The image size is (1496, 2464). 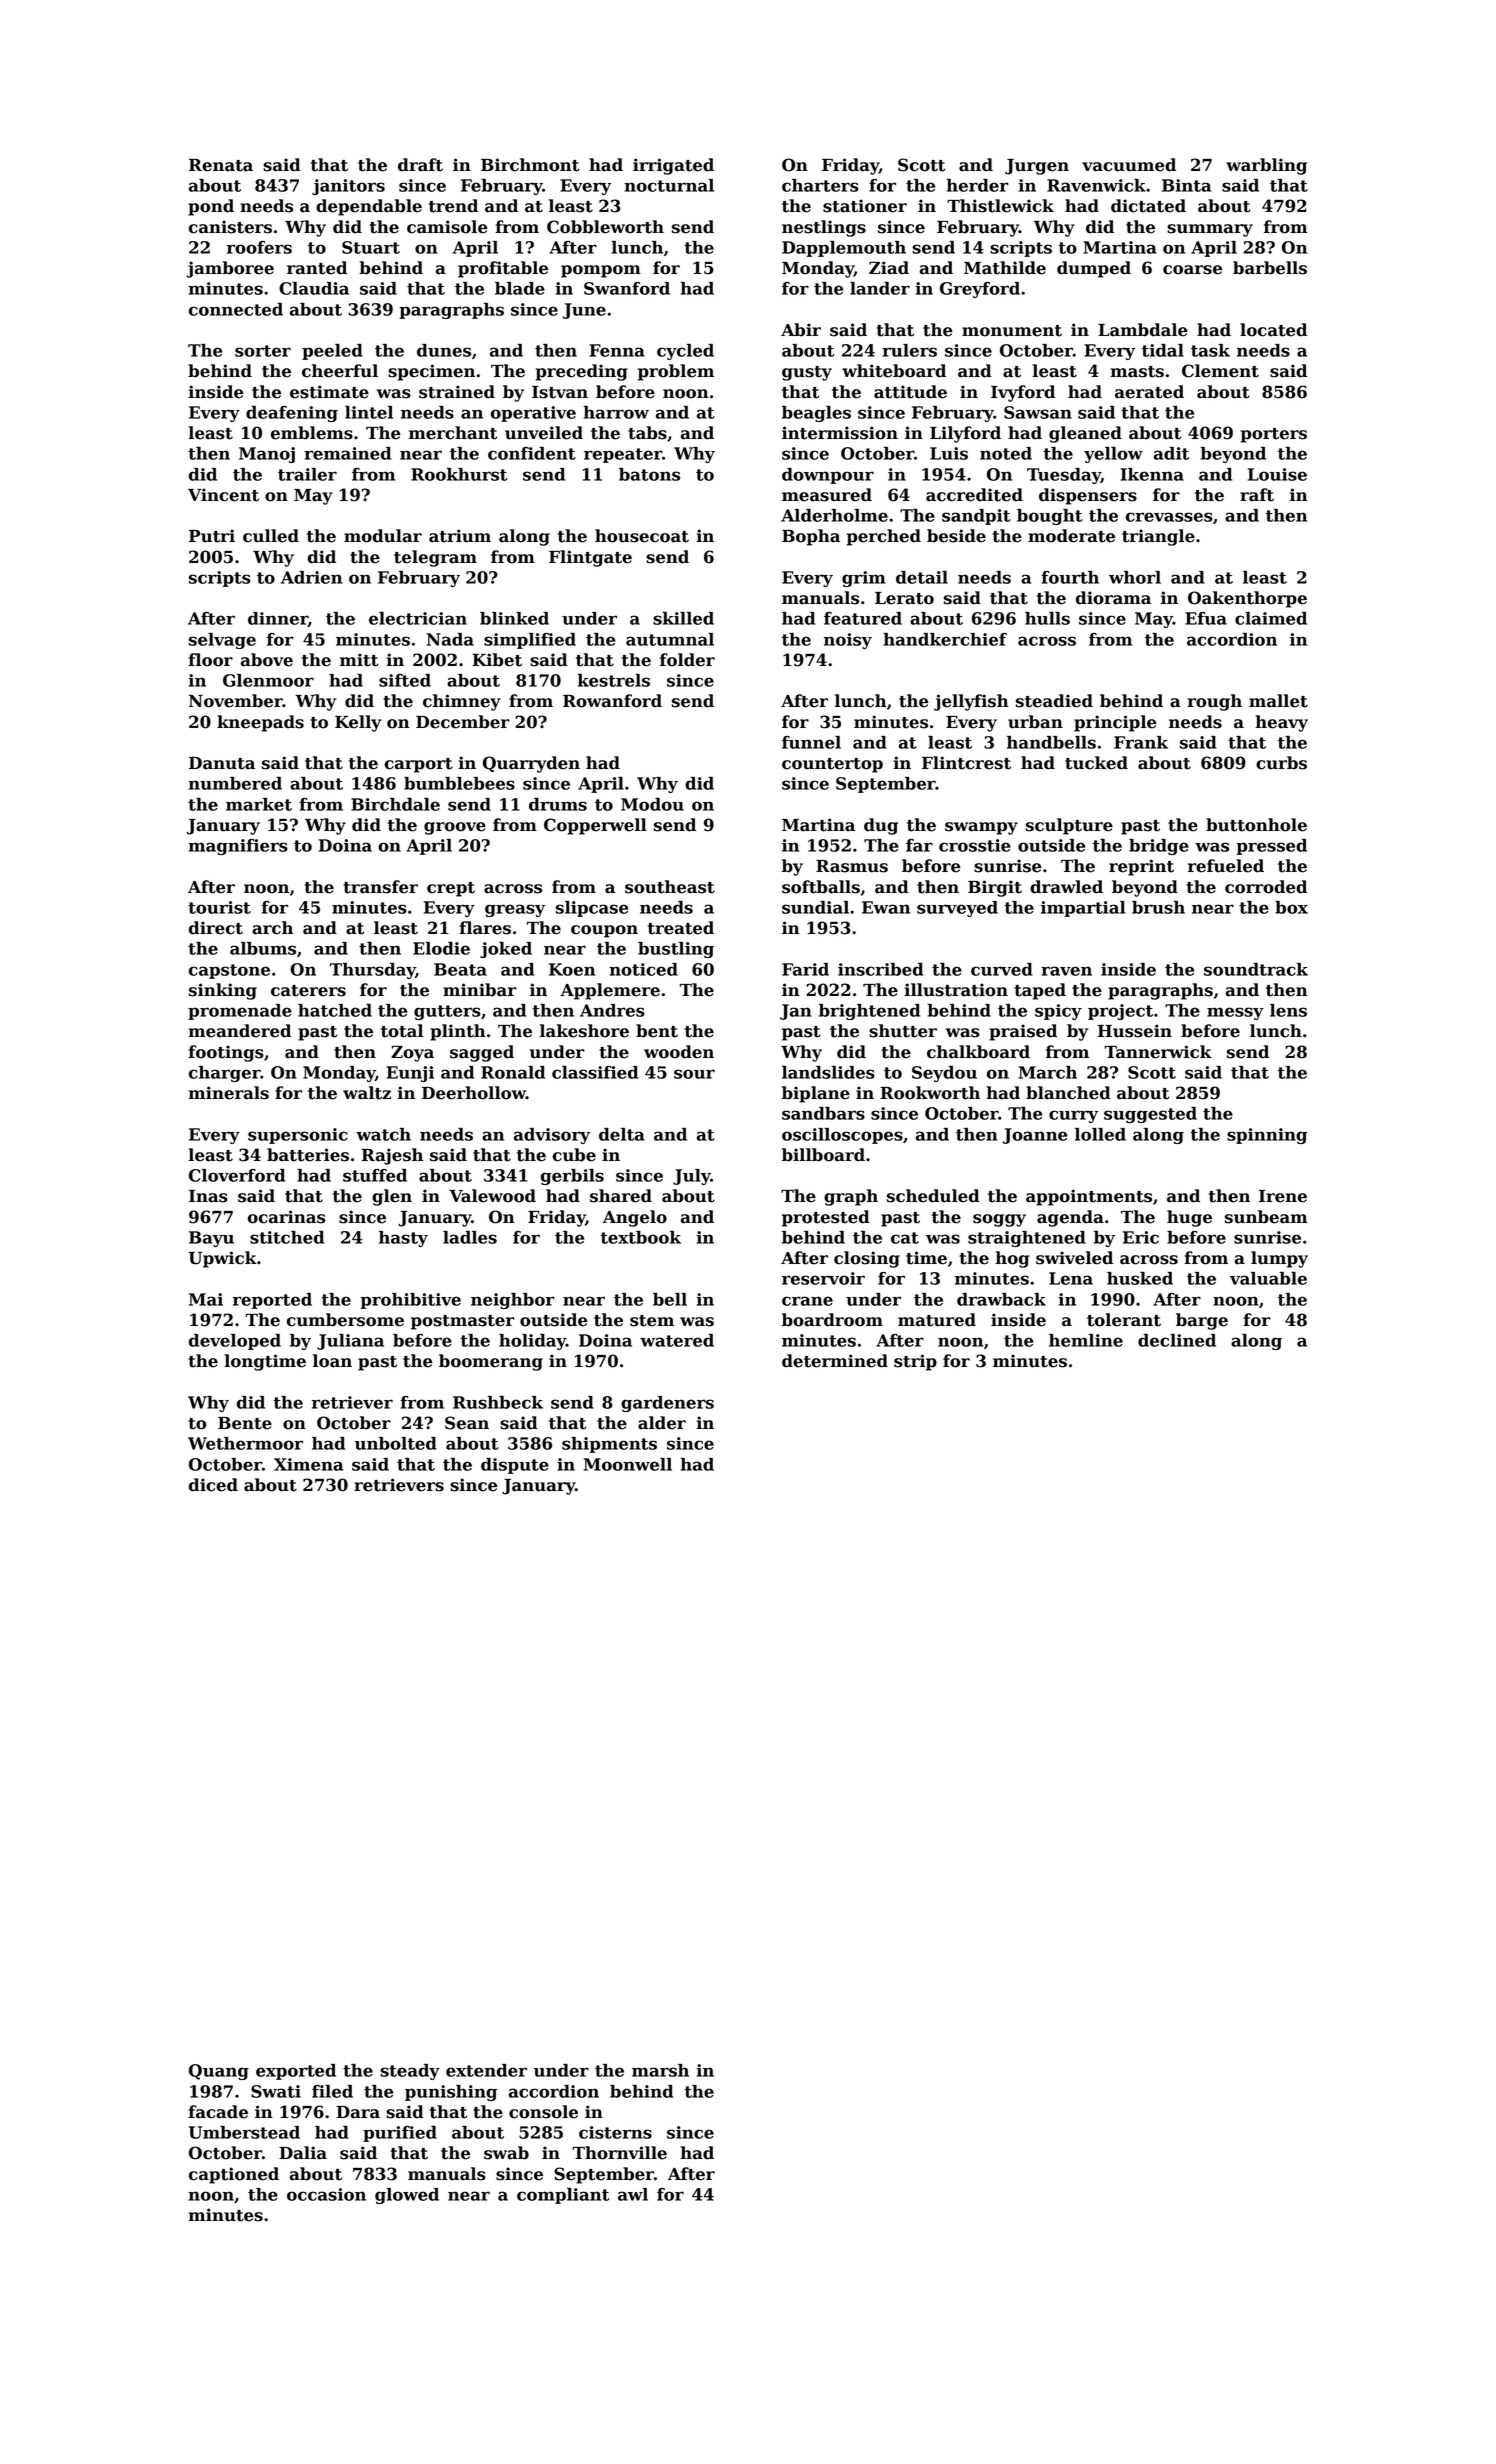 I want to click on landslides, so click(x=828, y=1072).
